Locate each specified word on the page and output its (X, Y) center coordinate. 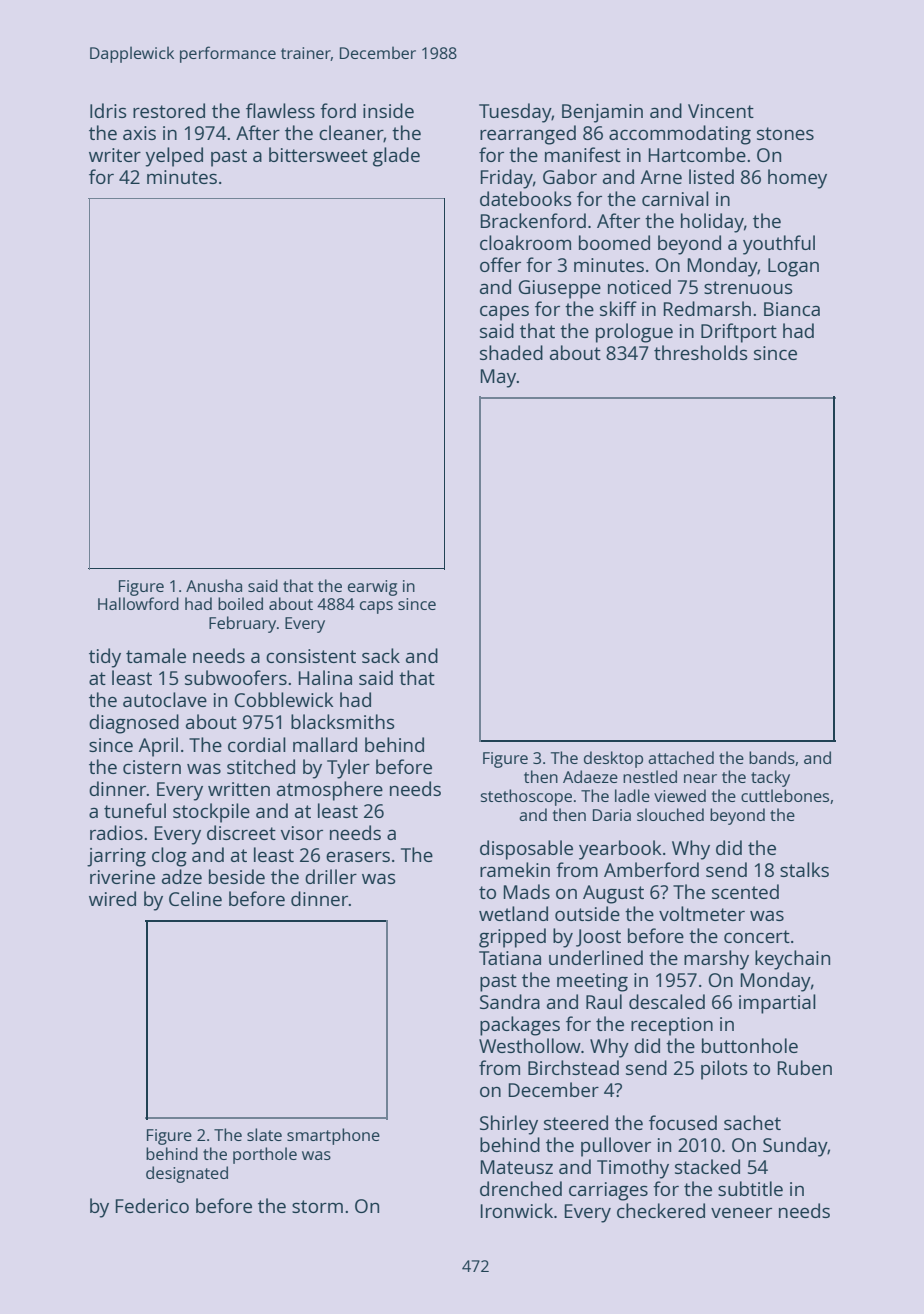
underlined (596, 957)
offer (500, 264)
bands (772, 757)
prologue (634, 333)
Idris (108, 110)
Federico (152, 1205)
